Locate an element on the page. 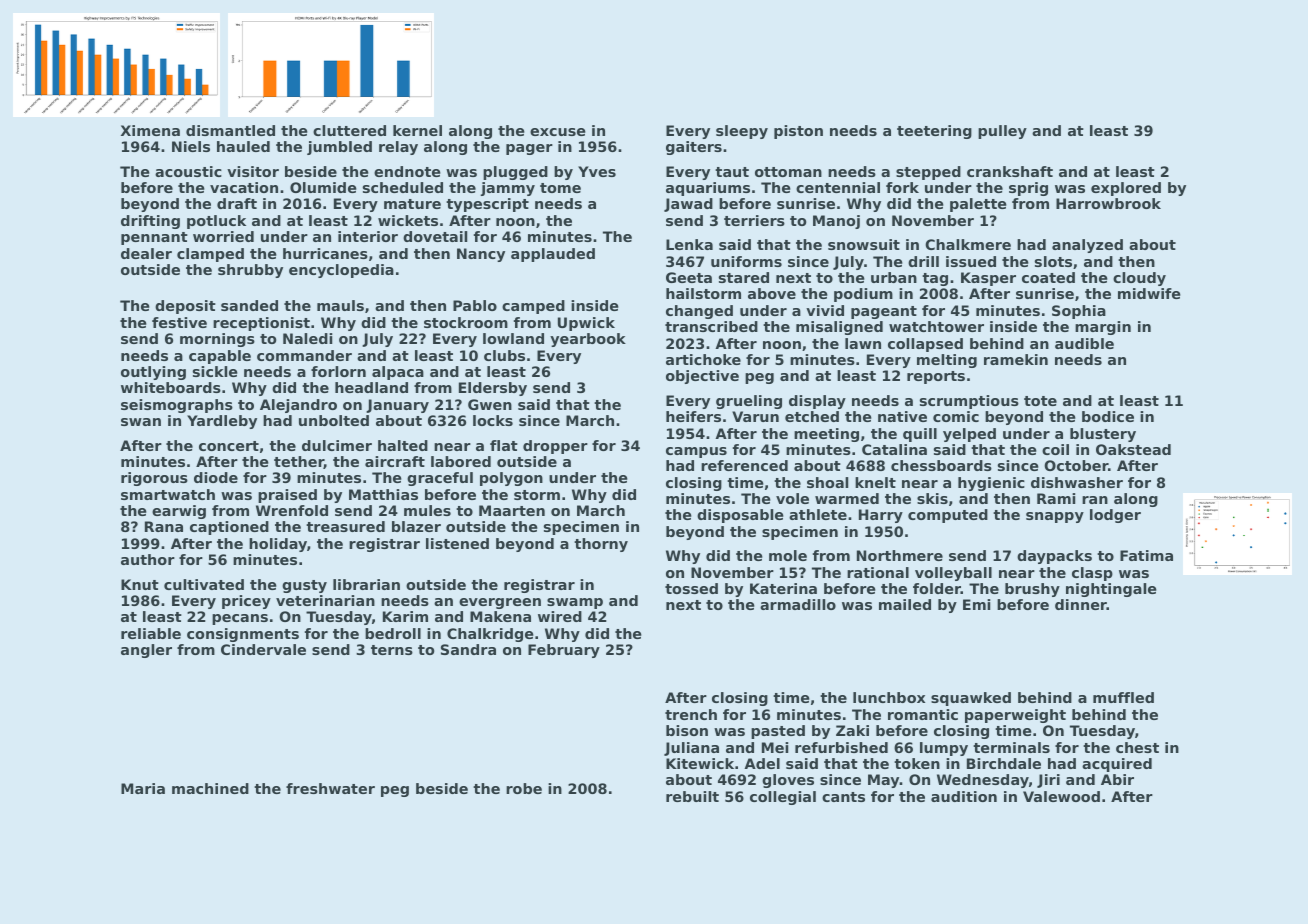 This image has height=924, width=1308. aquariums is located at coordinates (708, 189).
